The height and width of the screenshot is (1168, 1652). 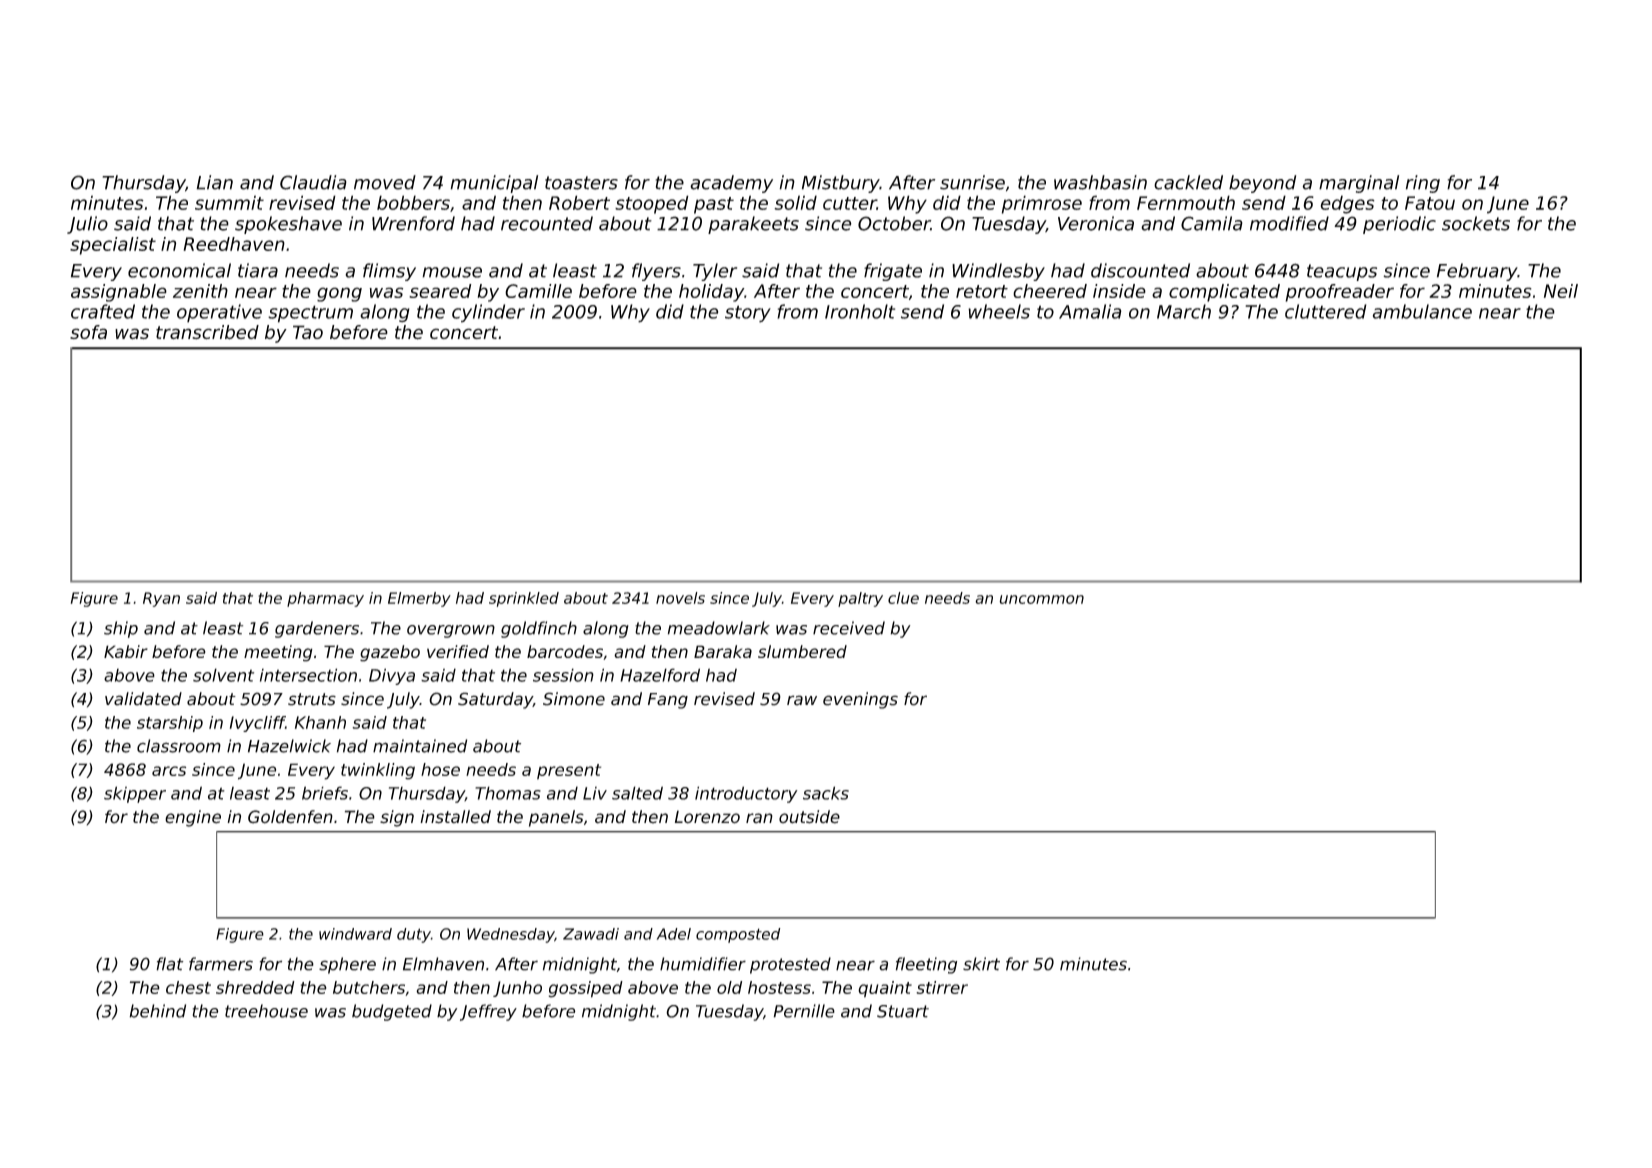 I want to click on cluttered, so click(x=1326, y=311).
